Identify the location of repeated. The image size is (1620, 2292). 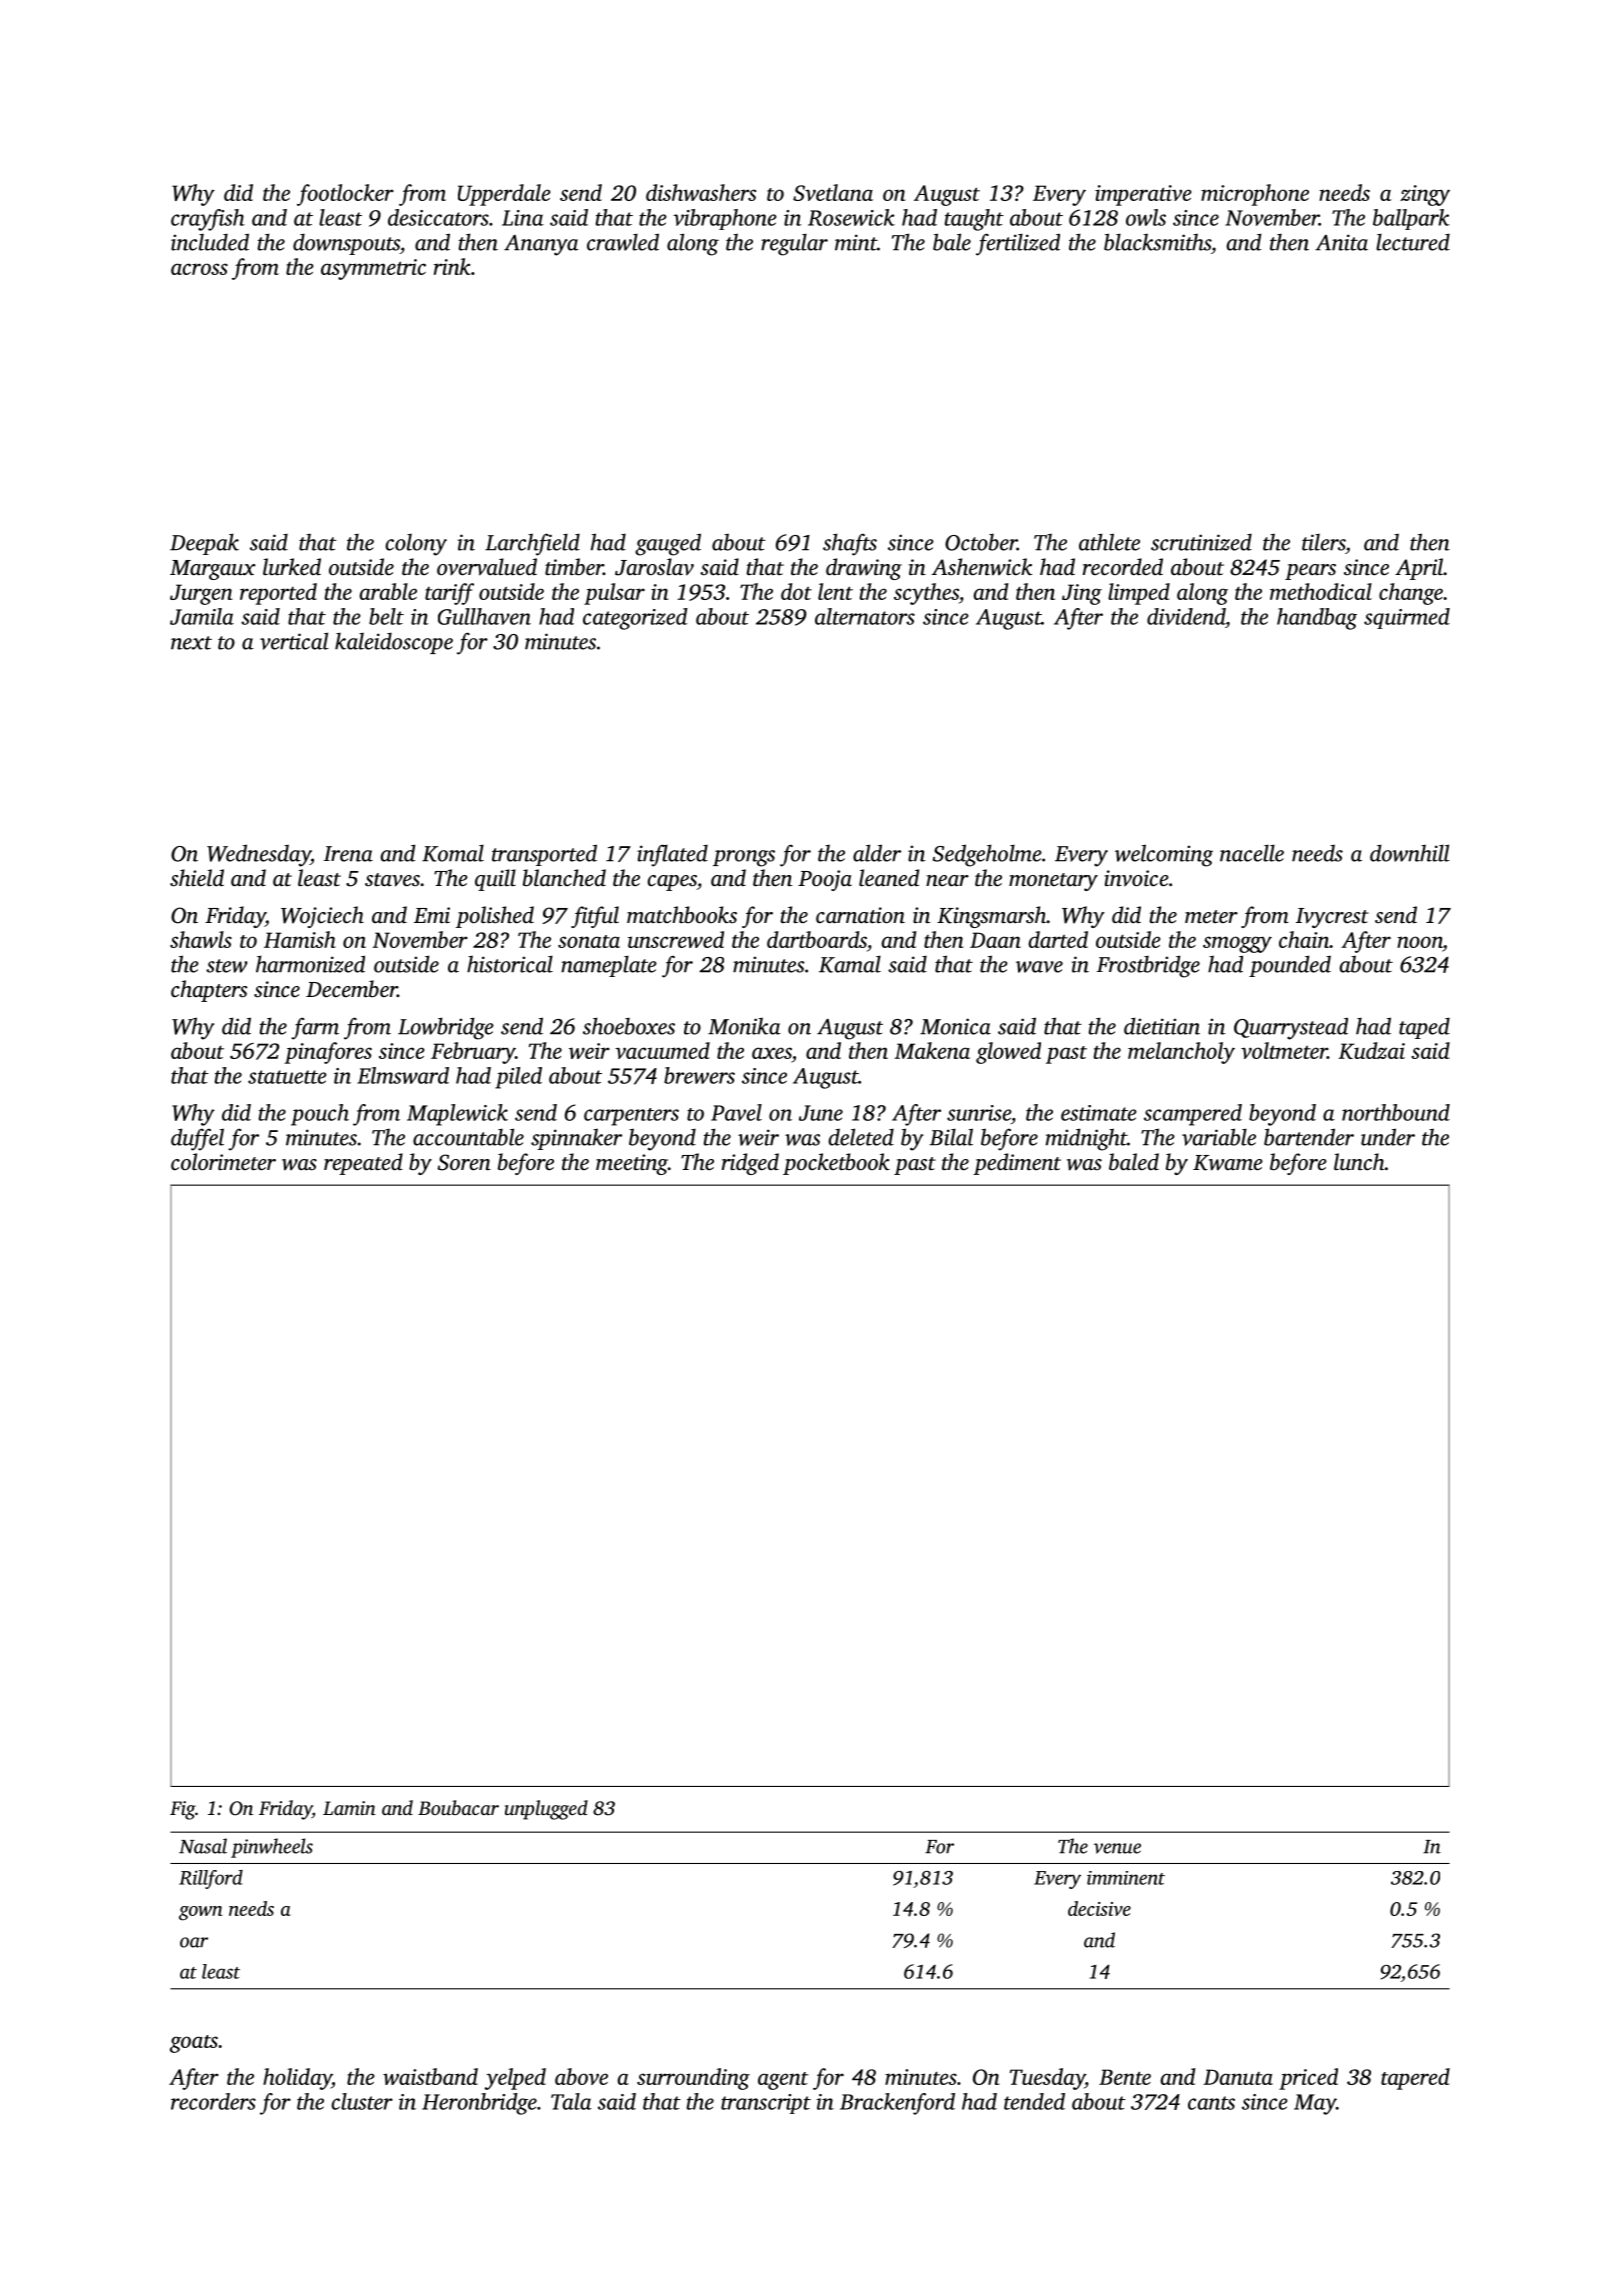
(363, 1164).
